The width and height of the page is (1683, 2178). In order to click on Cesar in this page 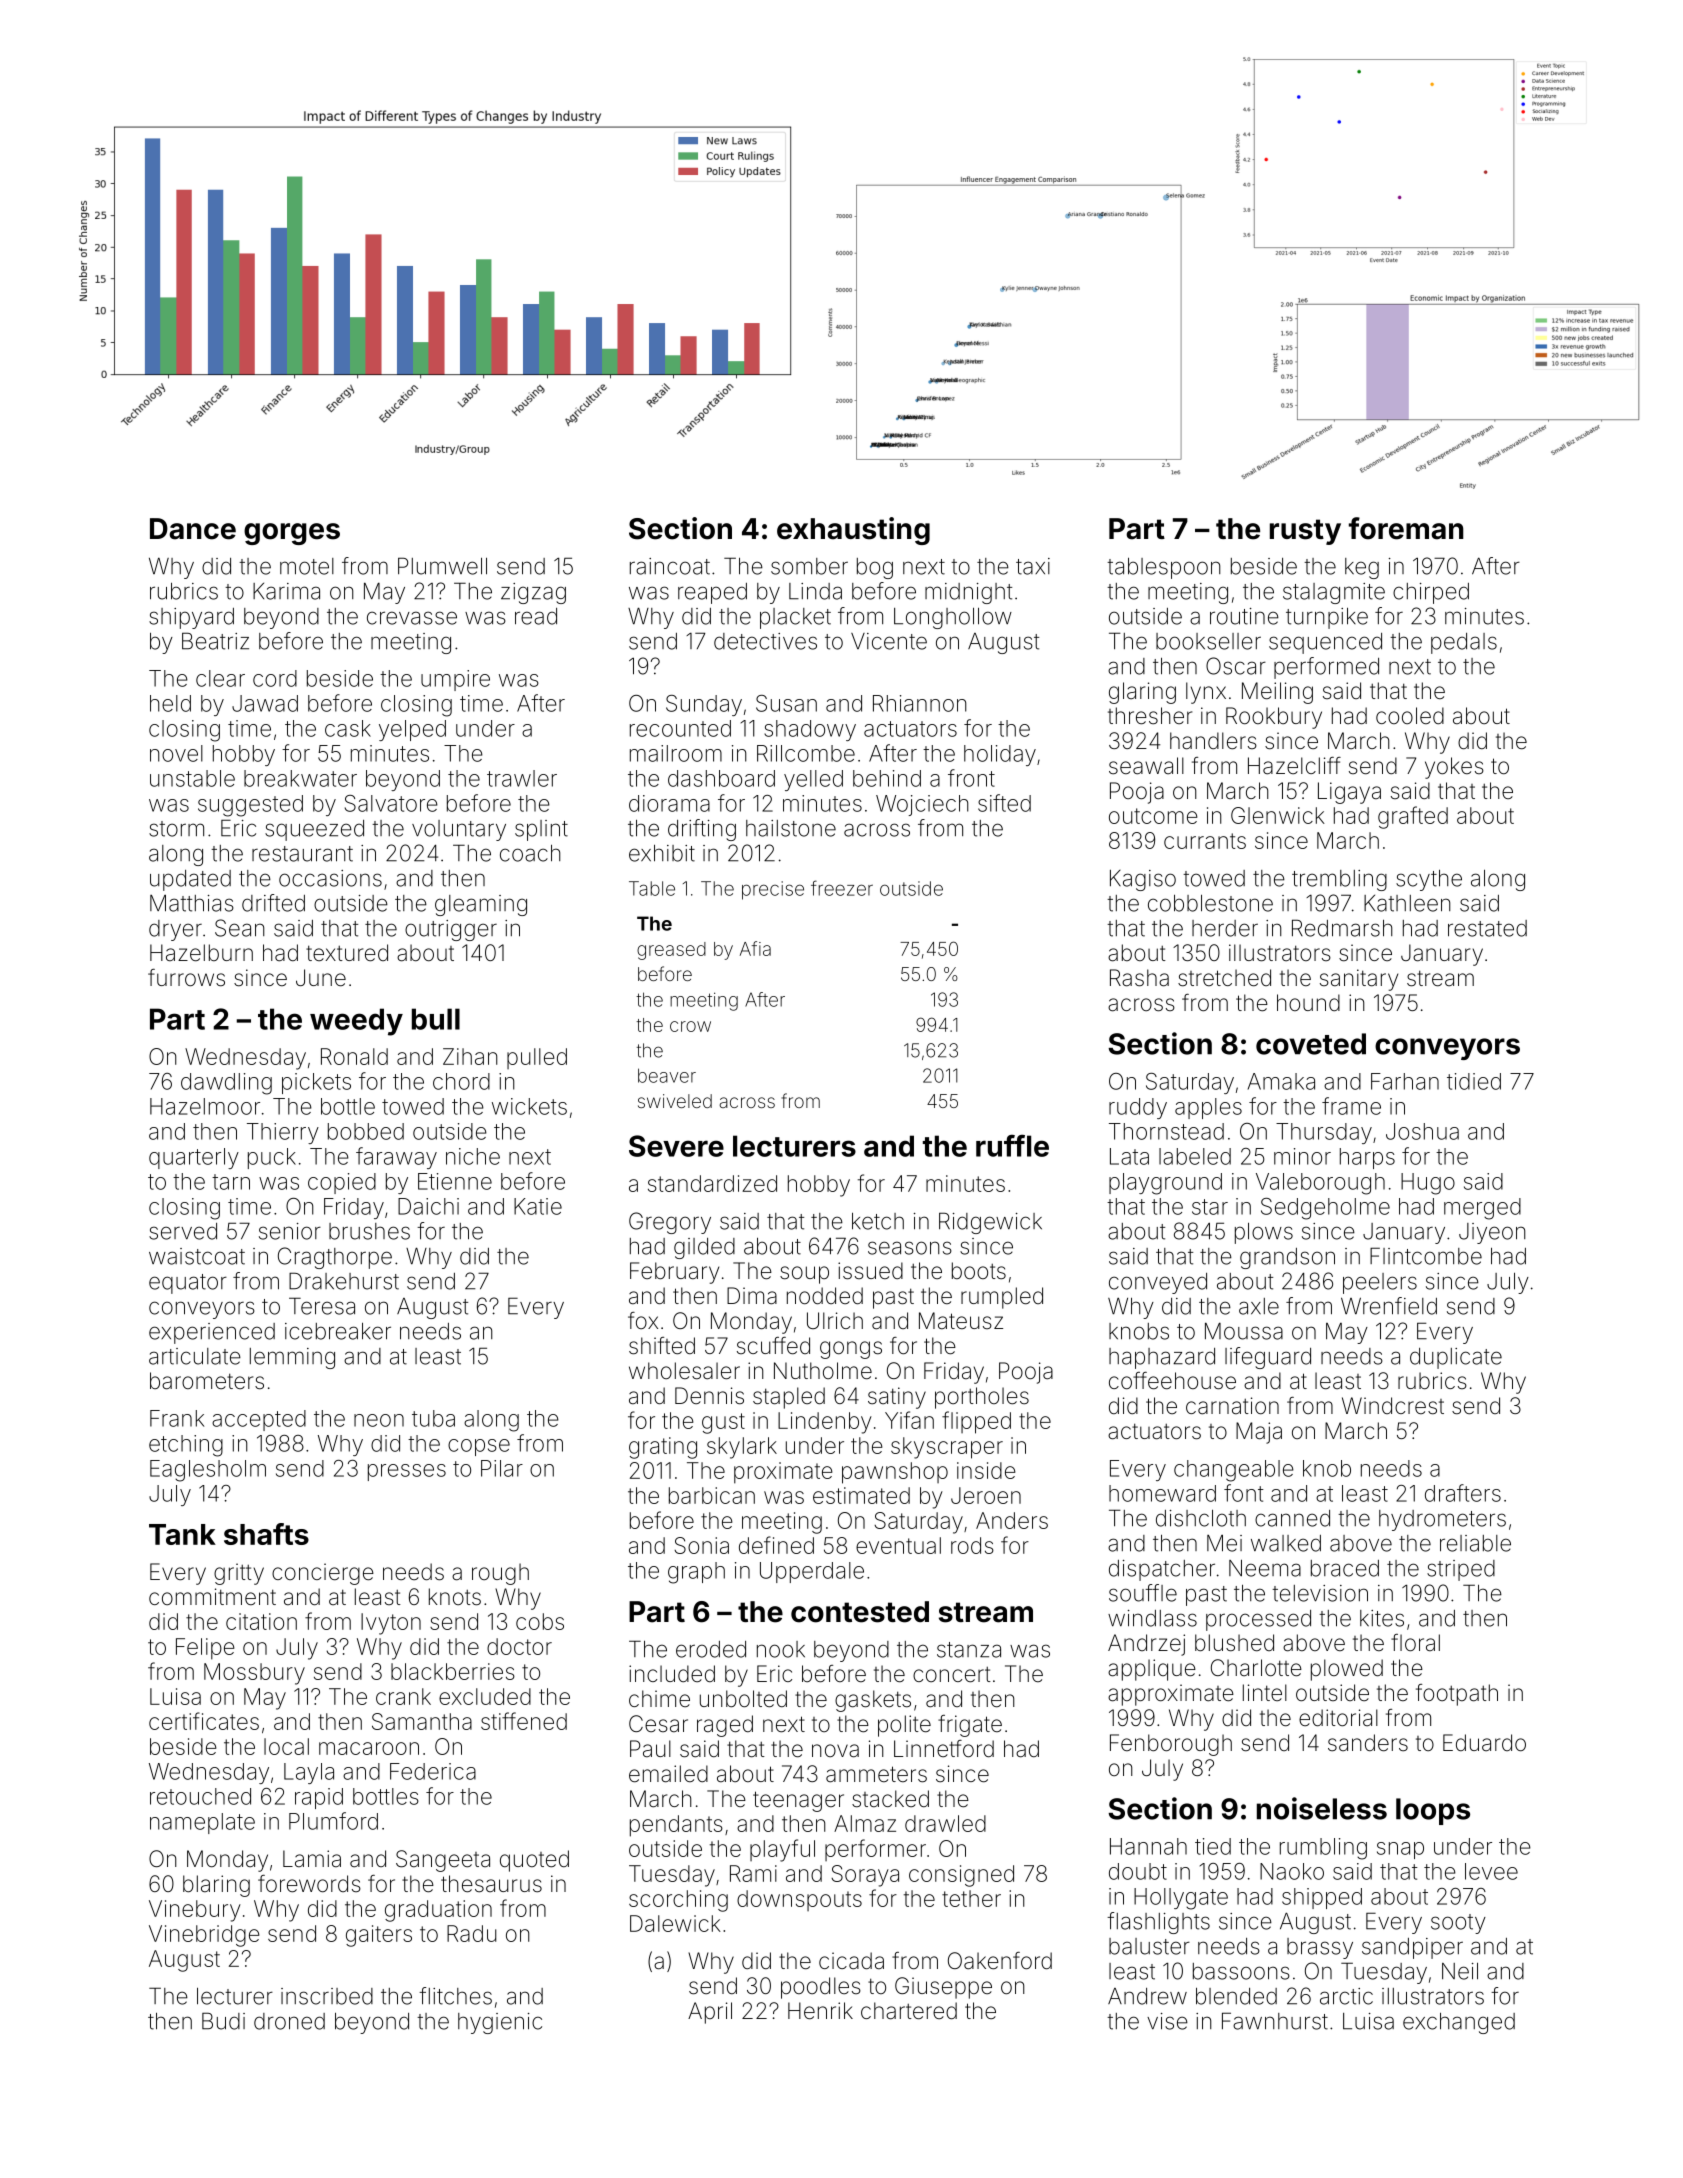, I will do `click(658, 1724)`.
